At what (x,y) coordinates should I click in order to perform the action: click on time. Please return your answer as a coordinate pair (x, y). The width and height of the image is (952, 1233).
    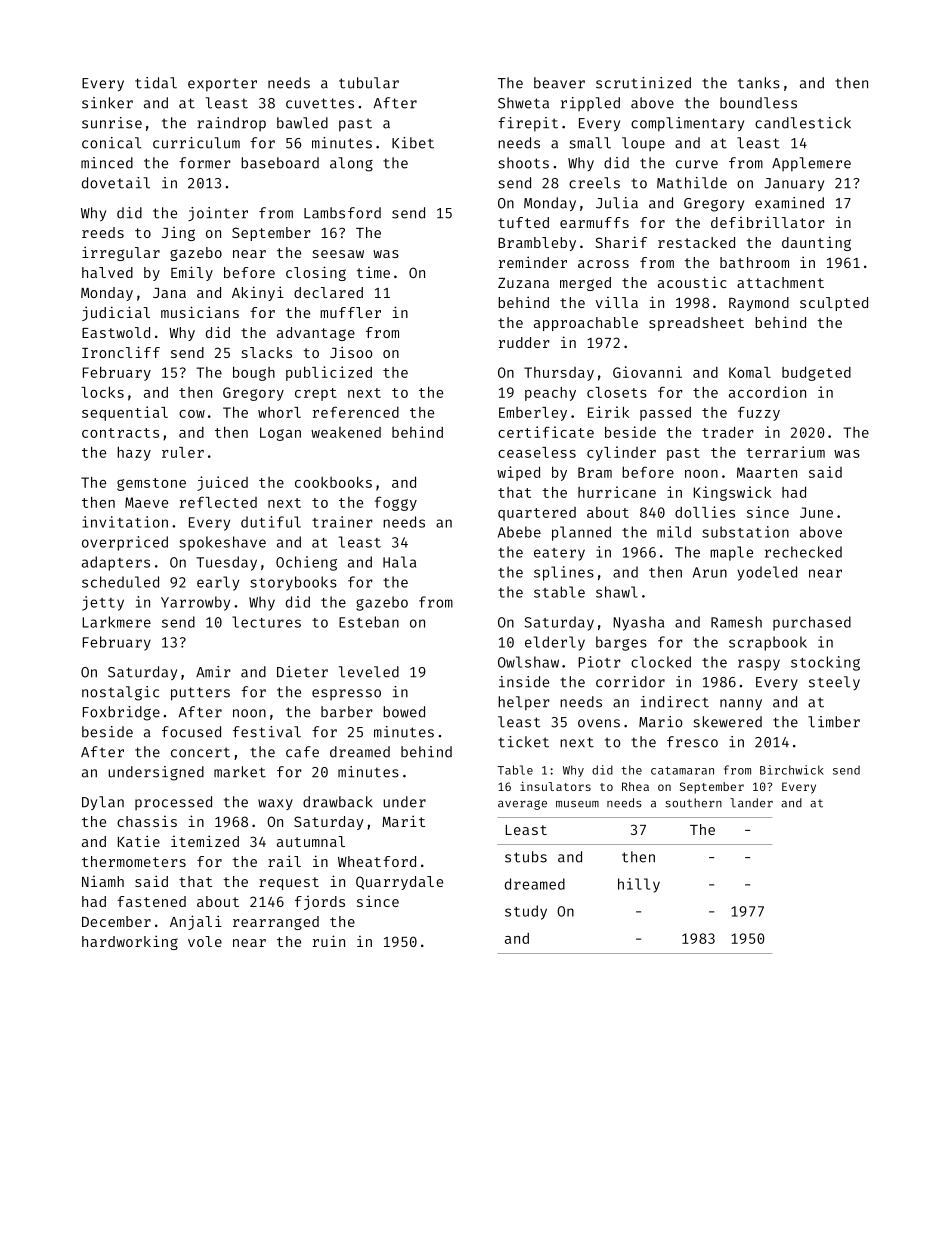
    Looking at the image, I should click on (373, 272).
